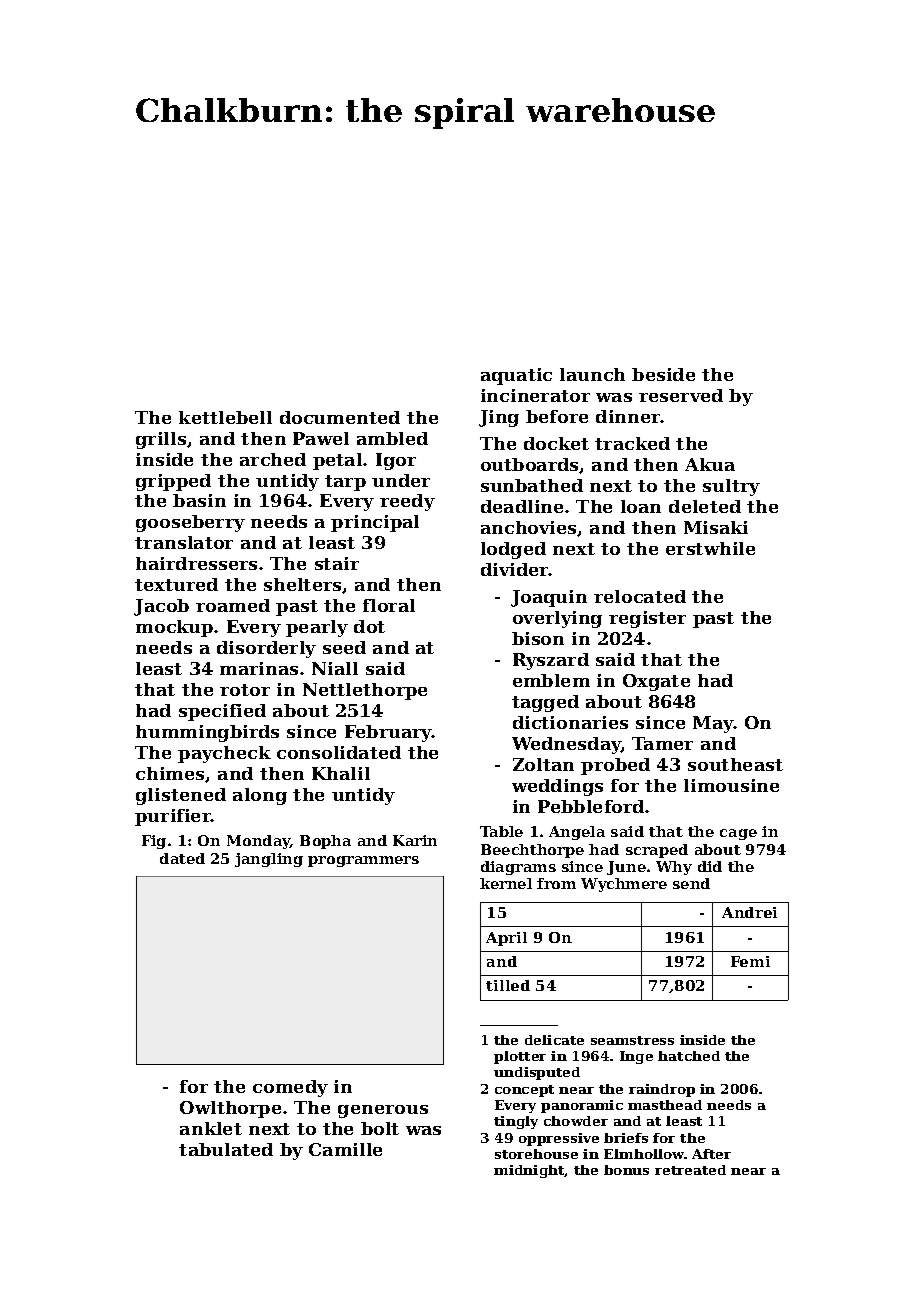 This page has height=1314, width=924. Describe the element at coordinates (176, 584) in the page. I see `textured` at that location.
